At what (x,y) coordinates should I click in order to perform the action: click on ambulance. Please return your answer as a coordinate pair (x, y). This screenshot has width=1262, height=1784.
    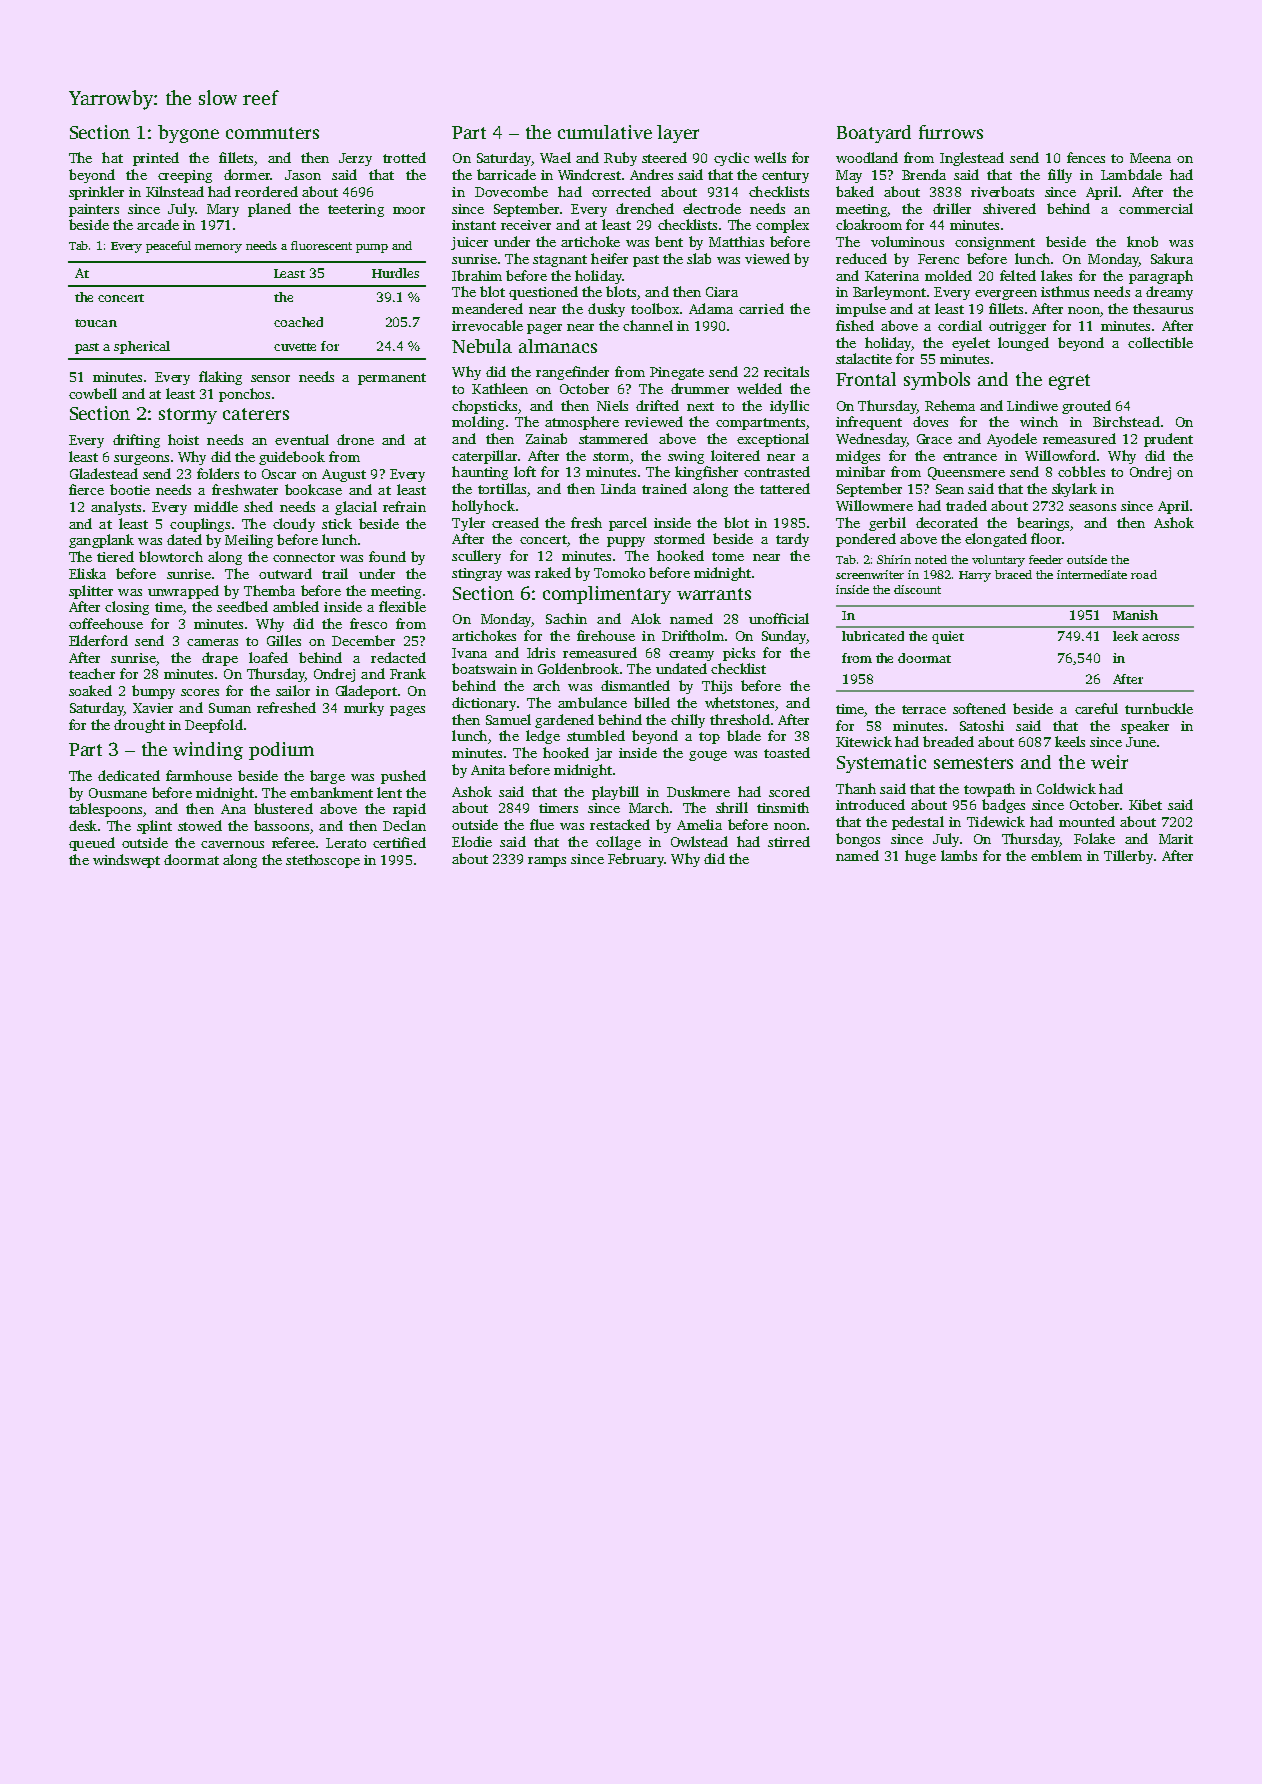
    Looking at the image, I should click on (592, 702).
